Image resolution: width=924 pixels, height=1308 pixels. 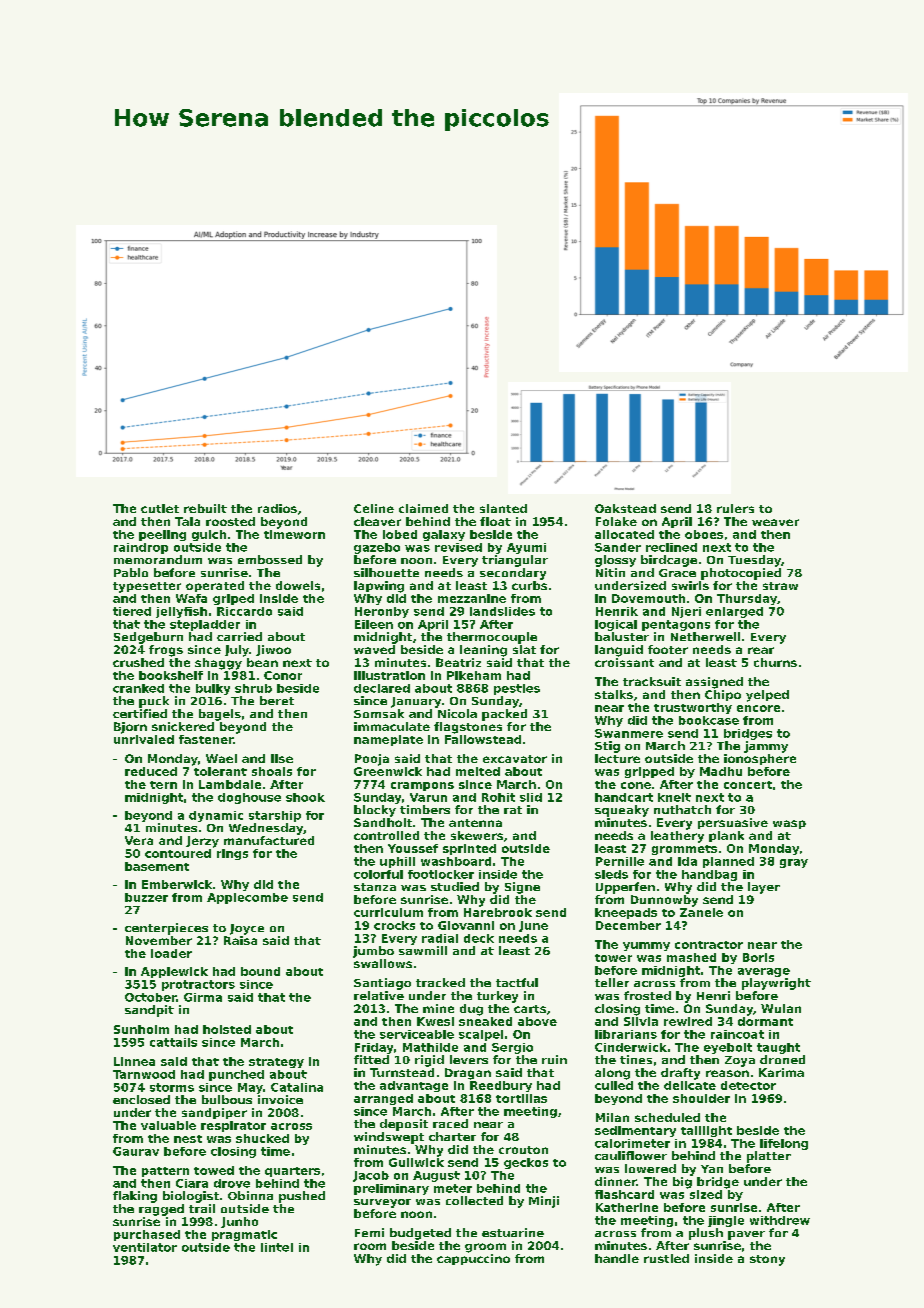 I want to click on platter, so click(x=769, y=1157).
